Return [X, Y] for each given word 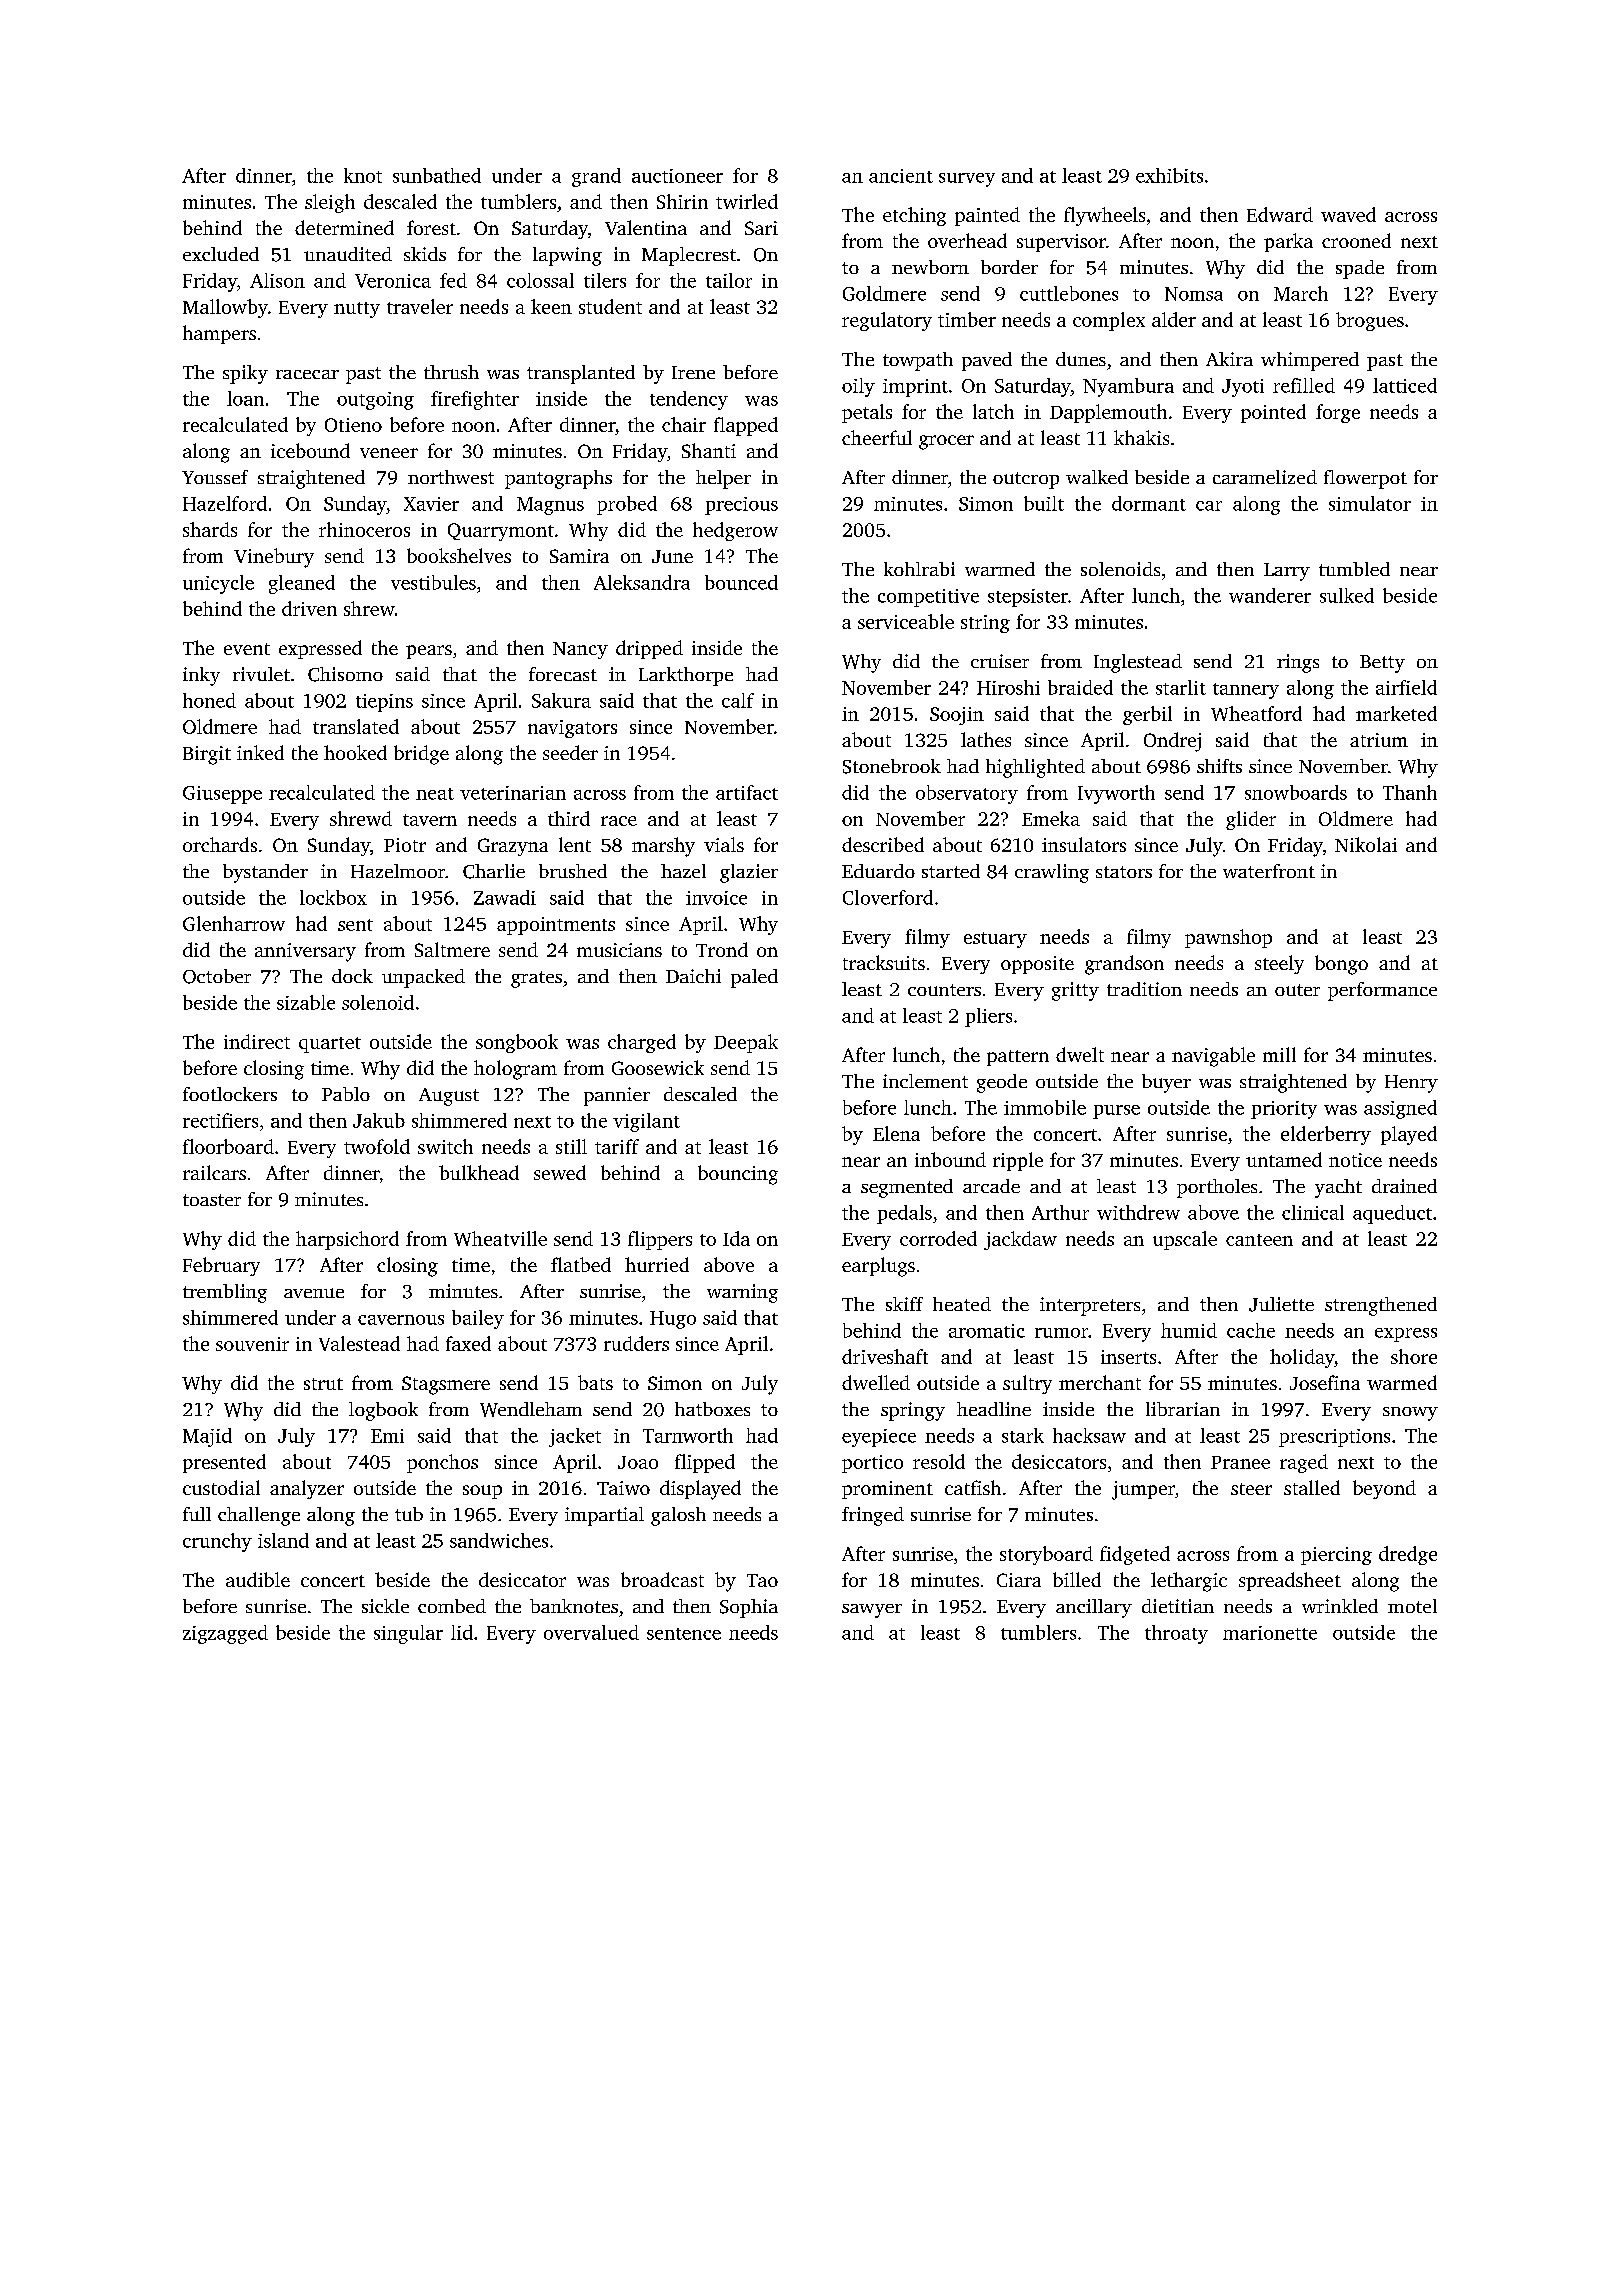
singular [408, 1634]
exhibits [1169, 175]
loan [245, 398]
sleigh [330, 203]
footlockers [230, 1094]
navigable [1213, 1057]
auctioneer [677, 176]
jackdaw [1020, 1240]
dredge [1408, 1555]
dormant [1149, 503]
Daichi [693, 976]
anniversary [305, 952]
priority [1284, 1110]
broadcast [662, 1579]
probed [627, 505]
